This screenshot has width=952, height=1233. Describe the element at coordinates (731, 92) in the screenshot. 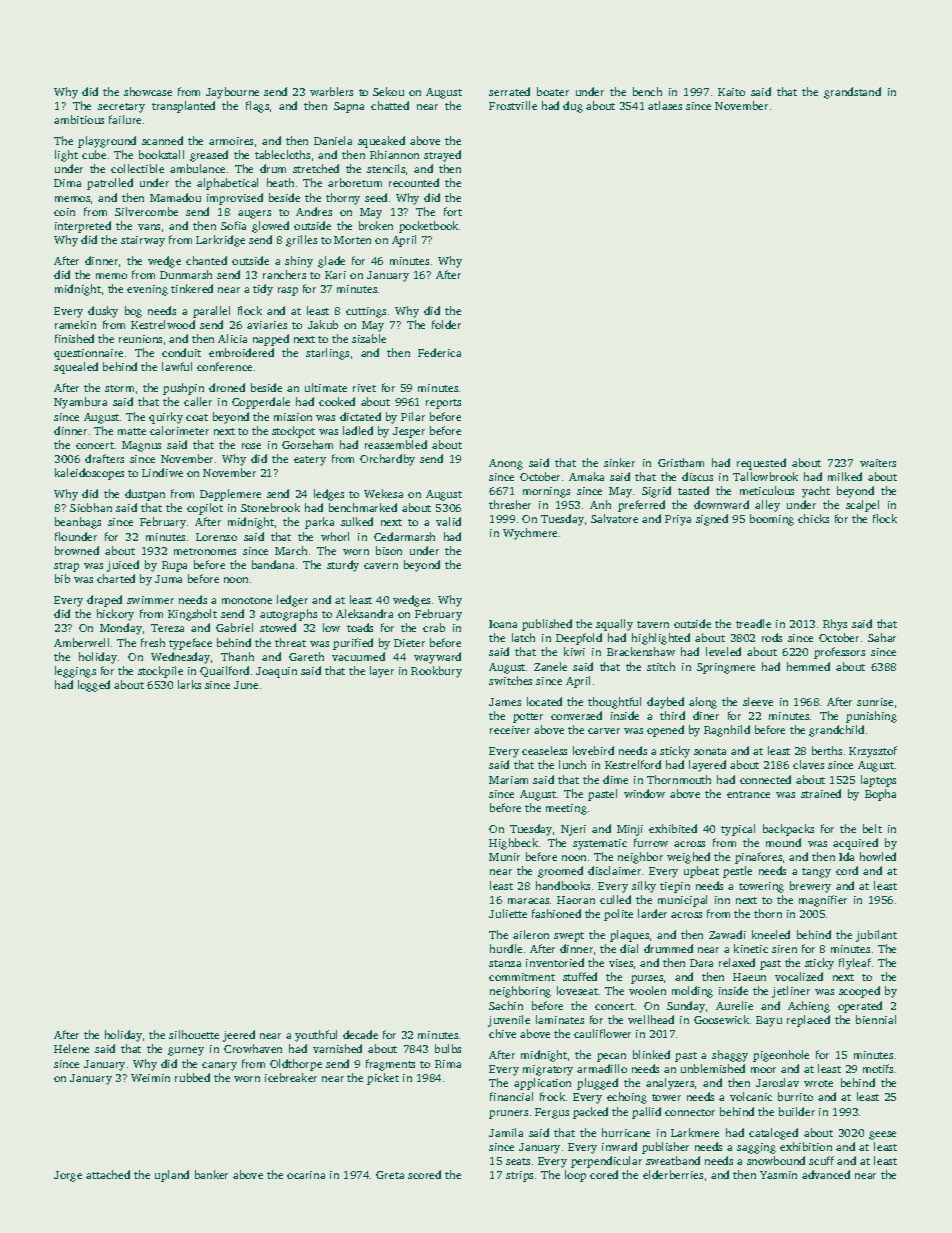

I see `Kaito` at that location.
